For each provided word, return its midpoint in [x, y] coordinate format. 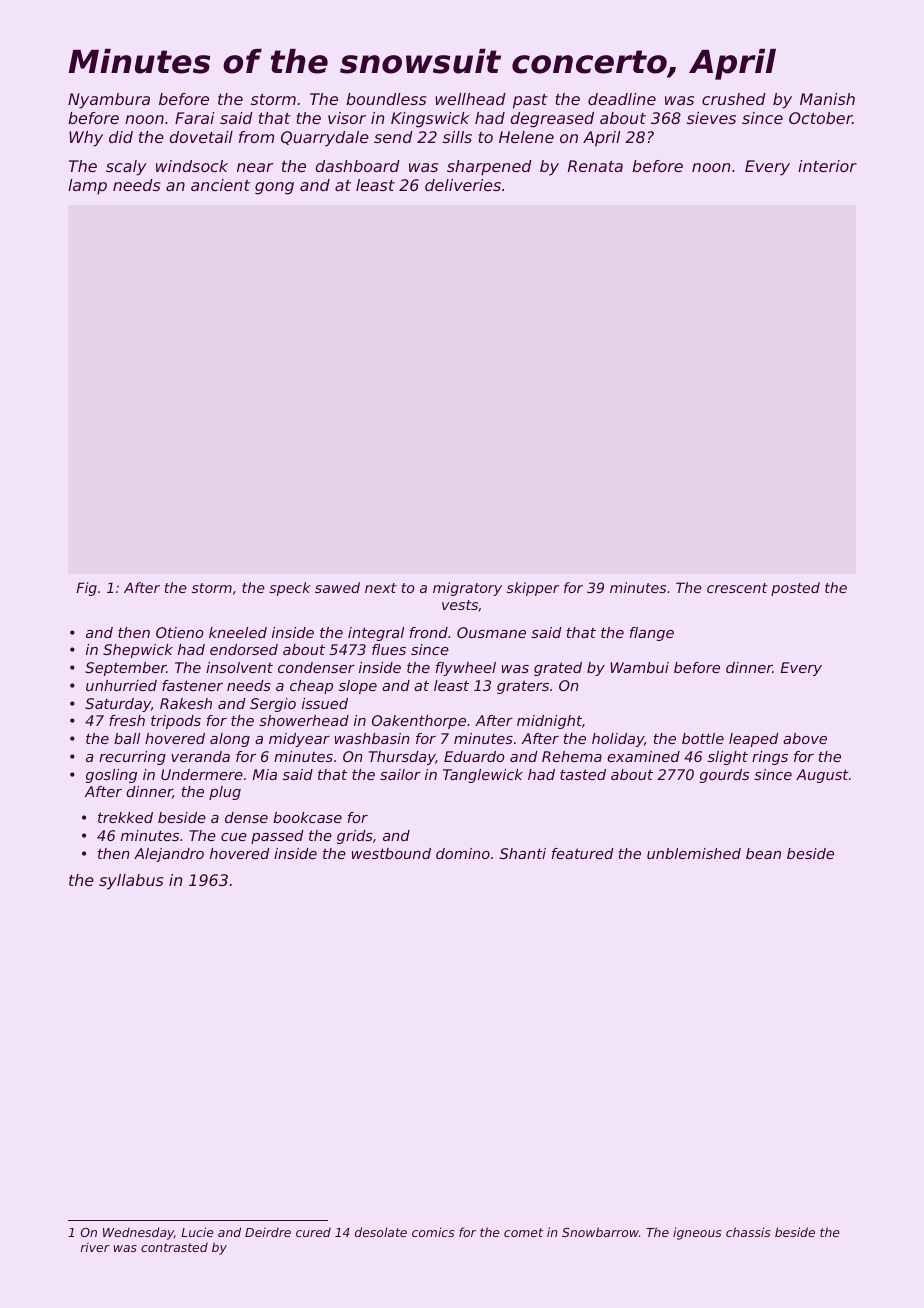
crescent [737, 588]
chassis [748, 1232]
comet [523, 1232]
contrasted [174, 1247]
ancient [220, 185]
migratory [467, 589]
